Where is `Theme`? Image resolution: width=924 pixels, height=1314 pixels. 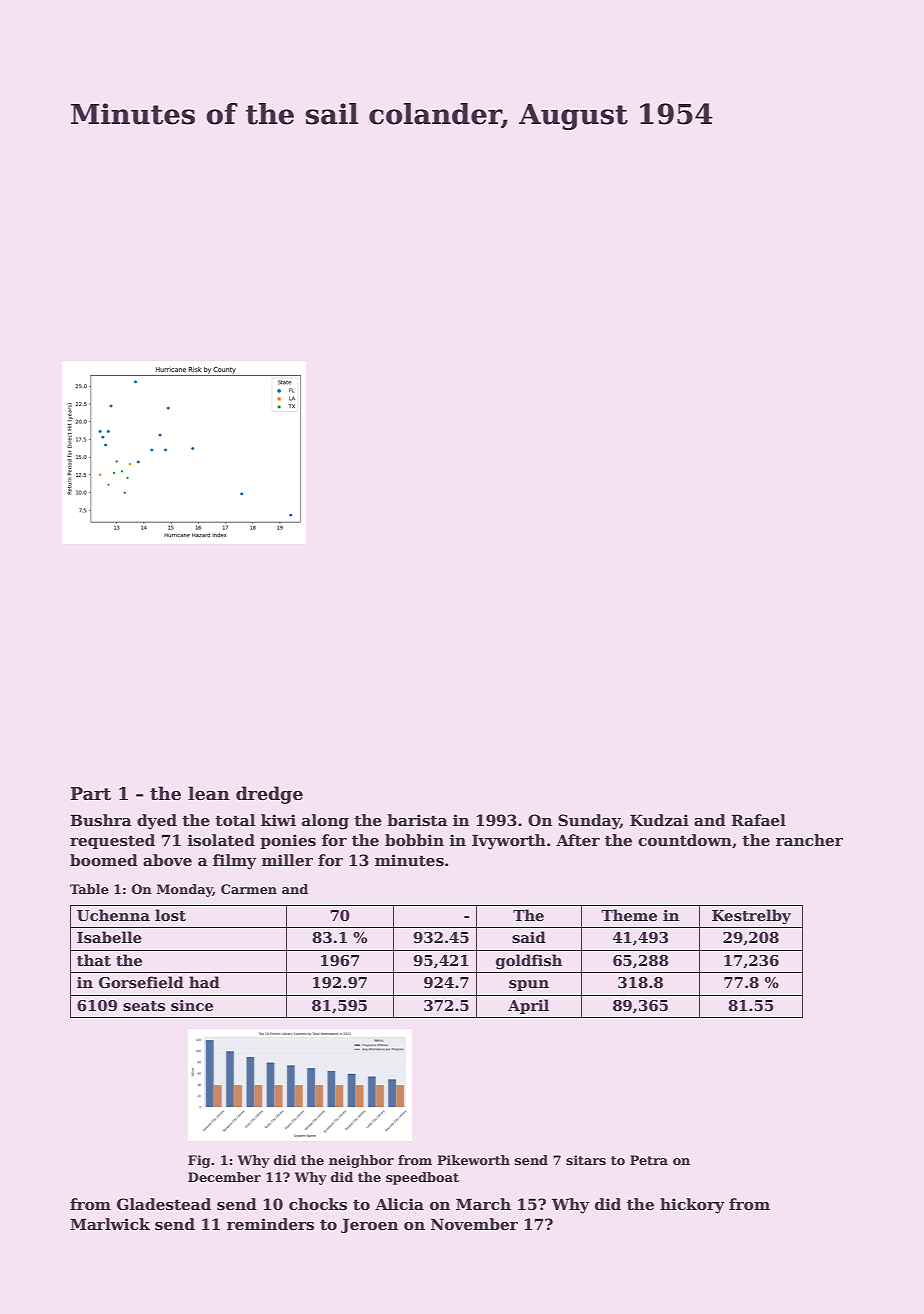
Theme is located at coordinates (629, 915).
